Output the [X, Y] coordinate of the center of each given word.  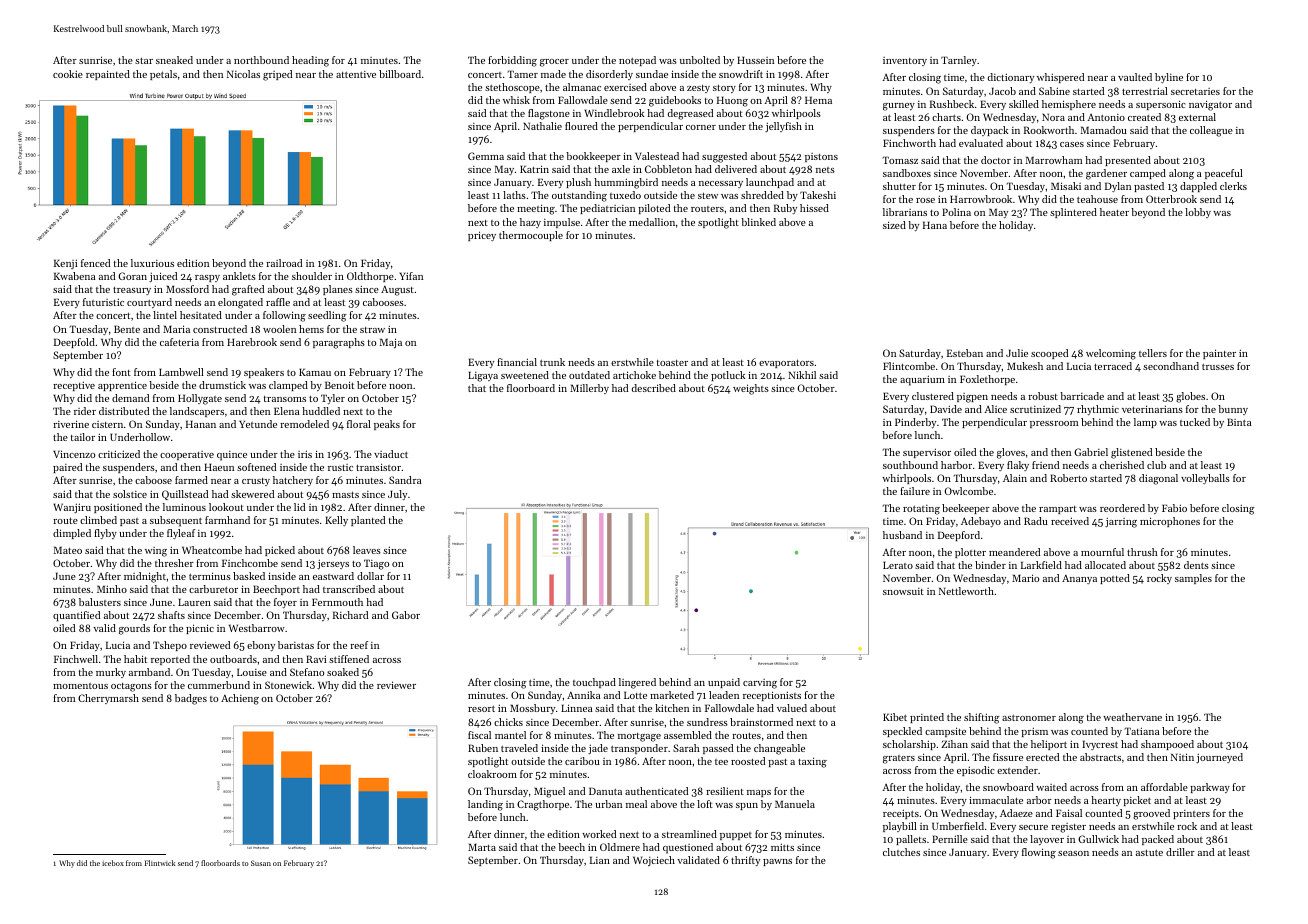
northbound [261, 60]
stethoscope [512, 88]
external [1197, 117]
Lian [600, 860]
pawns [777, 862]
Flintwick [160, 863]
